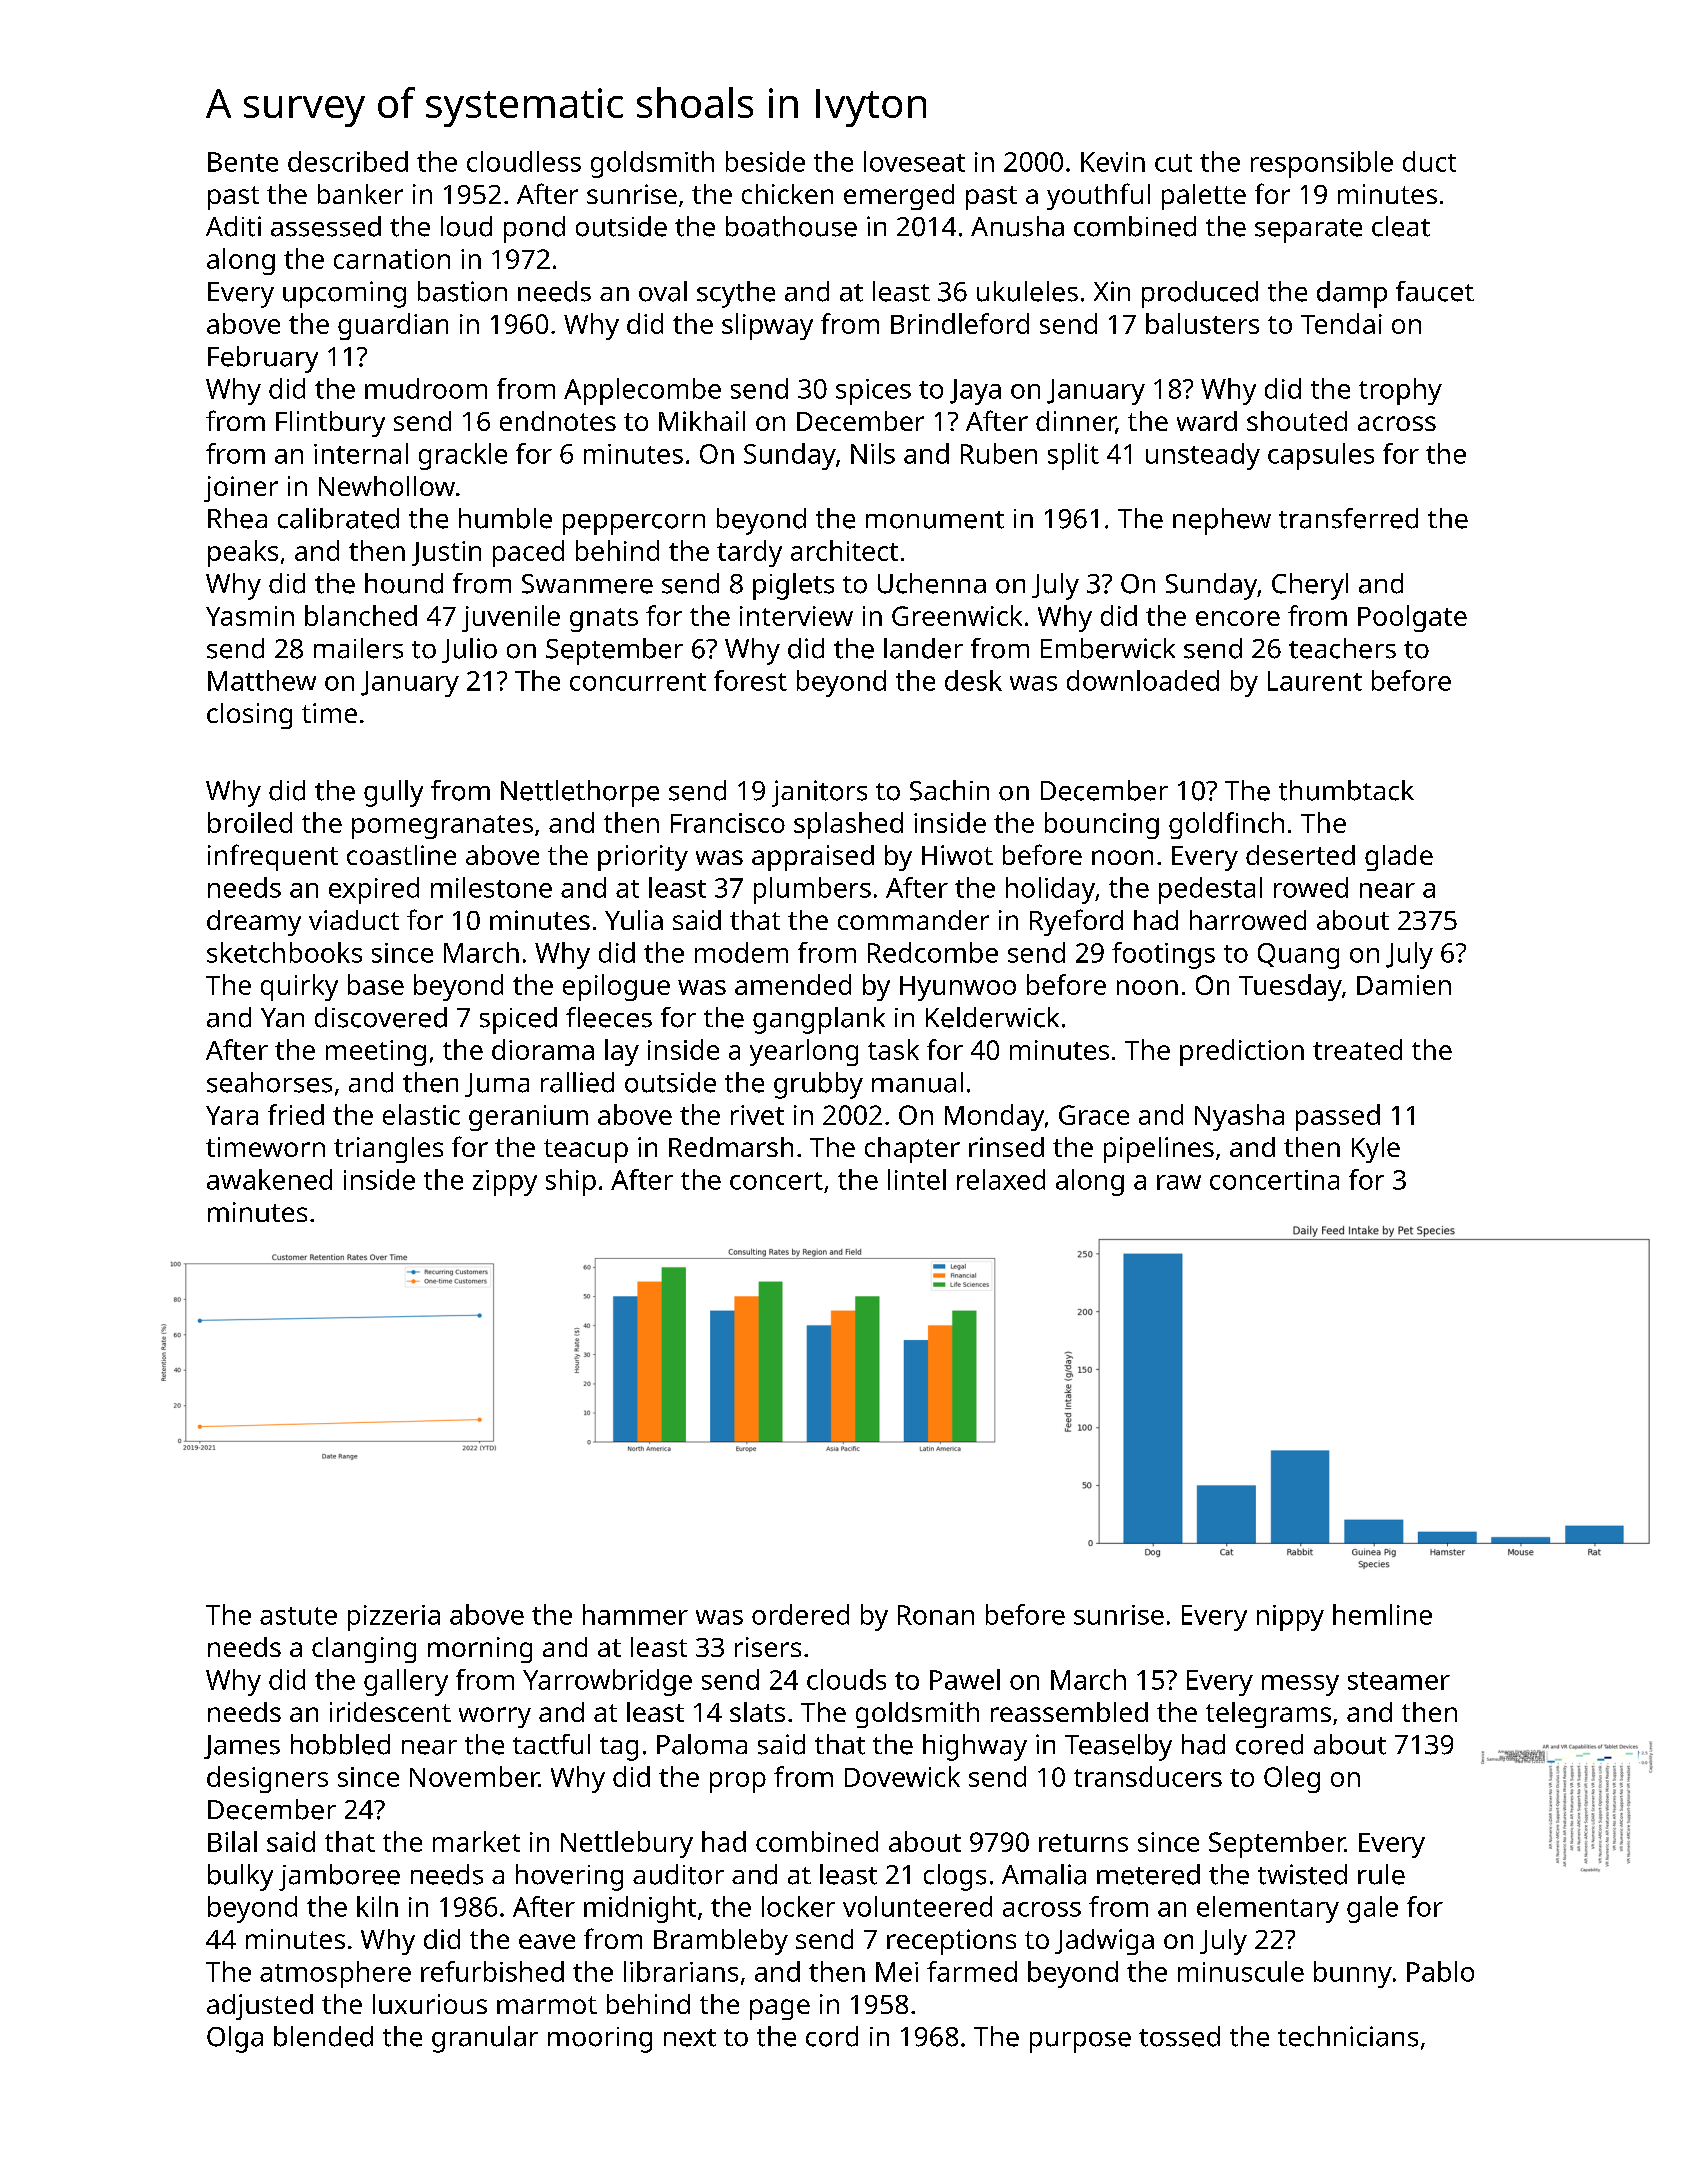 The image size is (1683, 2178). What do you see at coordinates (1290, 1618) in the document?
I see `nippy` at bounding box center [1290, 1618].
